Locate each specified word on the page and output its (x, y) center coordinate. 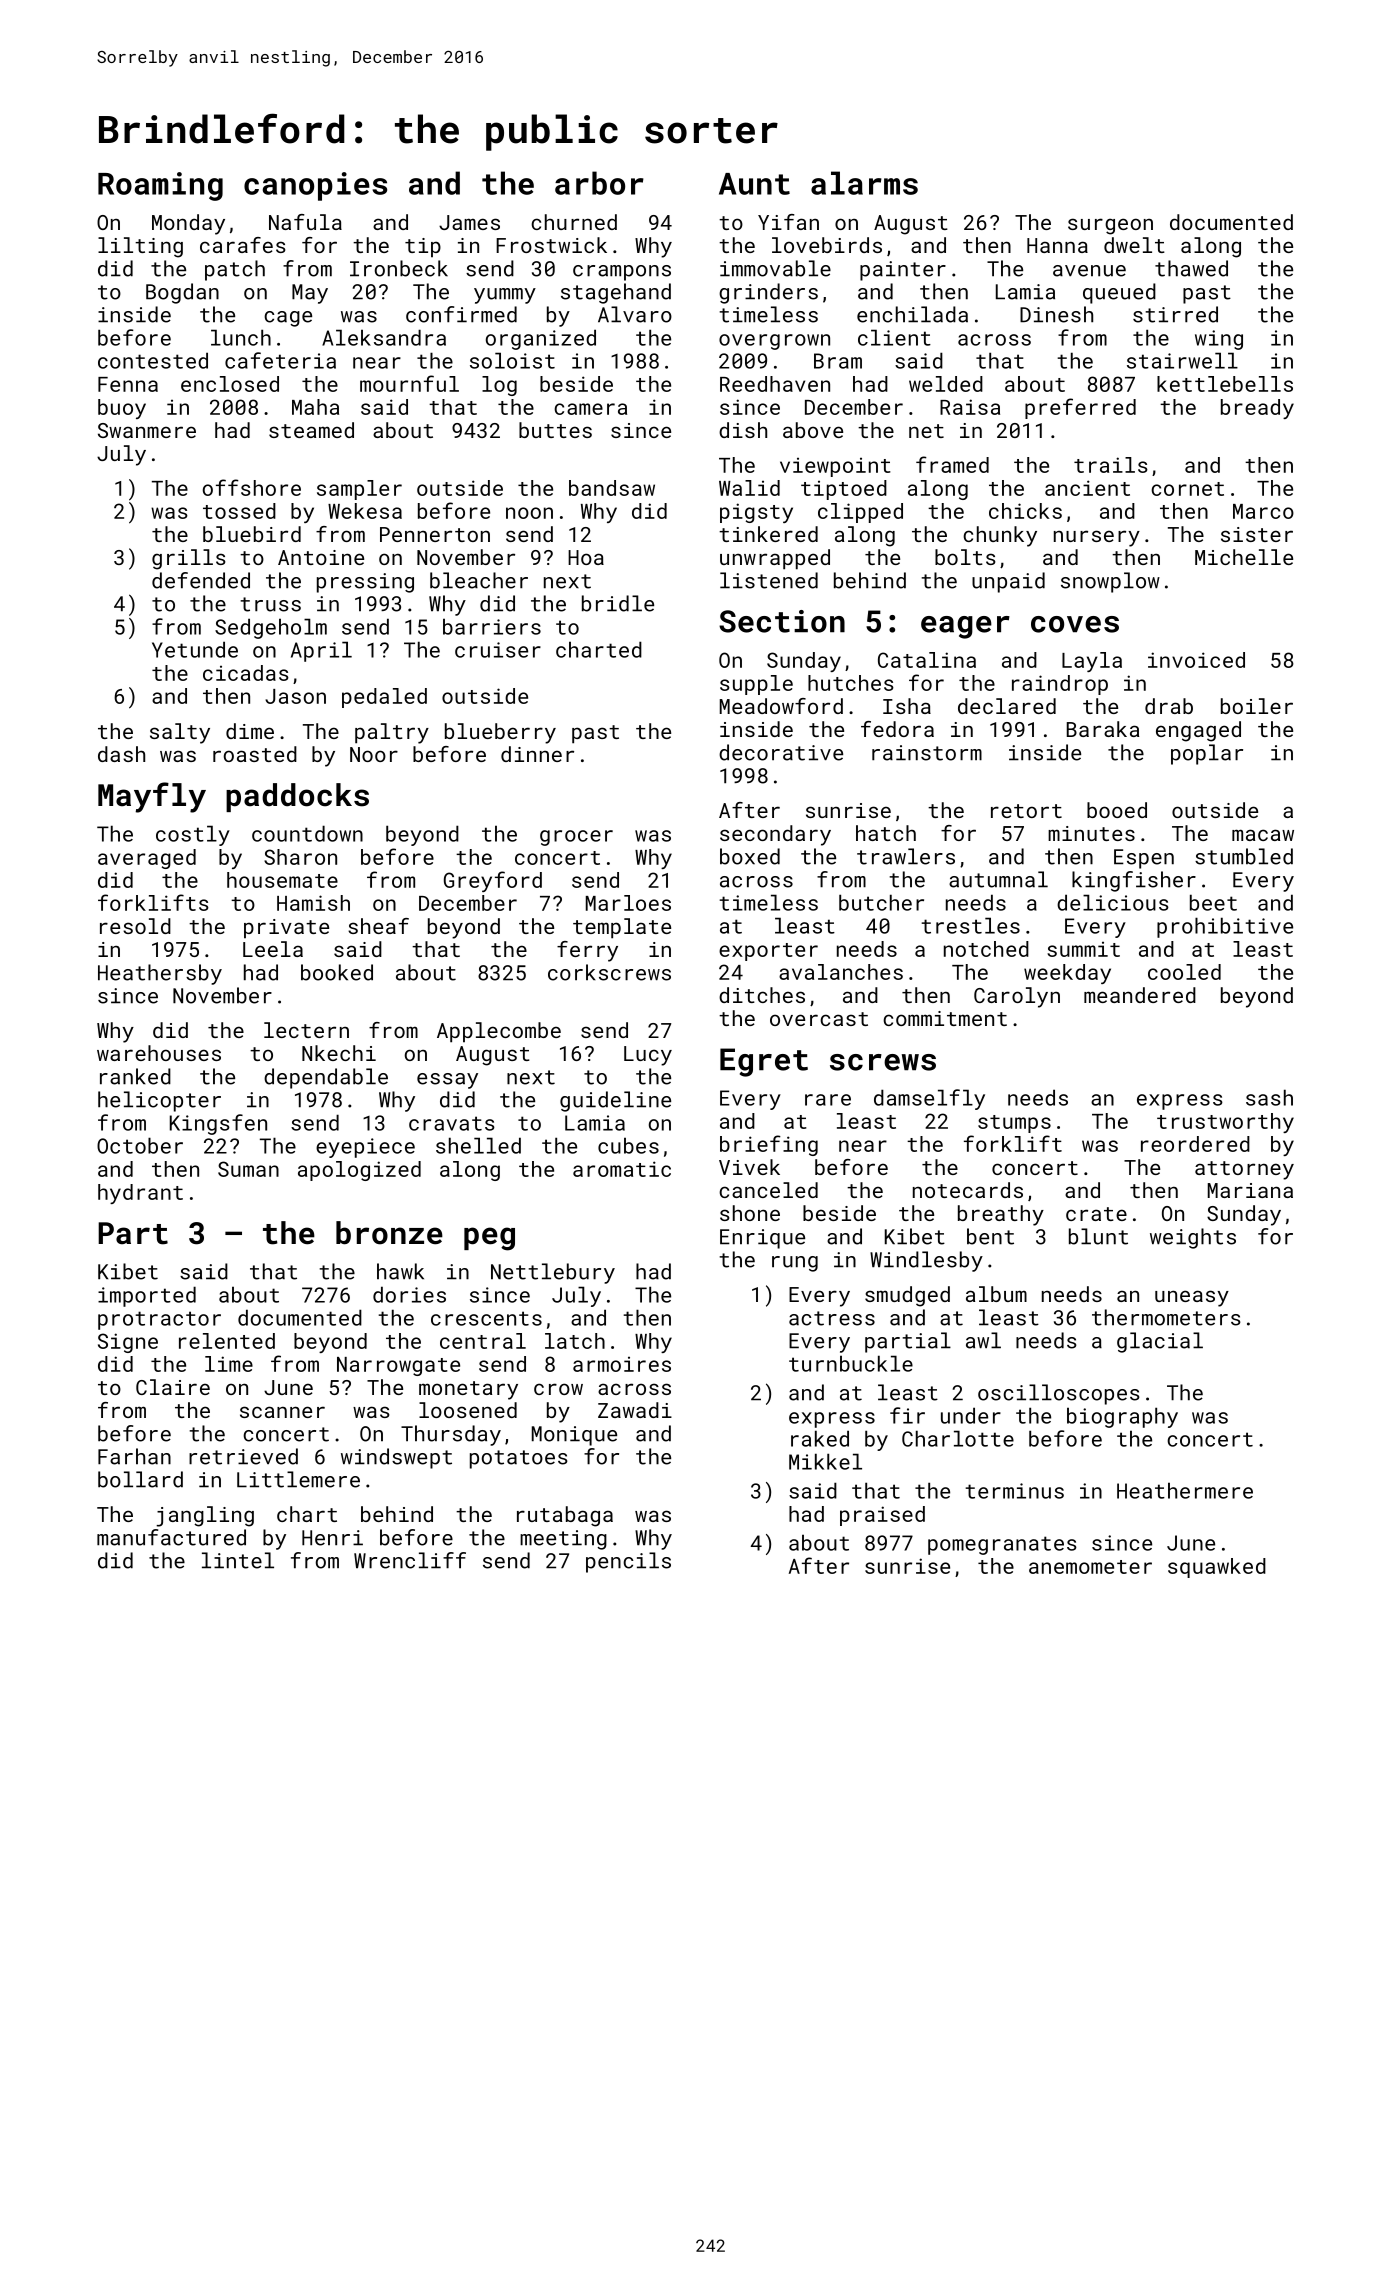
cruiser (498, 650)
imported (147, 1296)
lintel (238, 1560)
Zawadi (635, 1410)
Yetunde (195, 649)
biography (1122, 1417)
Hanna (1057, 245)
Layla (1092, 662)
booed (1117, 810)
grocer (576, 838)
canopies (315, 186)
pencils (628, 1562)
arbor (599, 183)
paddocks (297, 797)
